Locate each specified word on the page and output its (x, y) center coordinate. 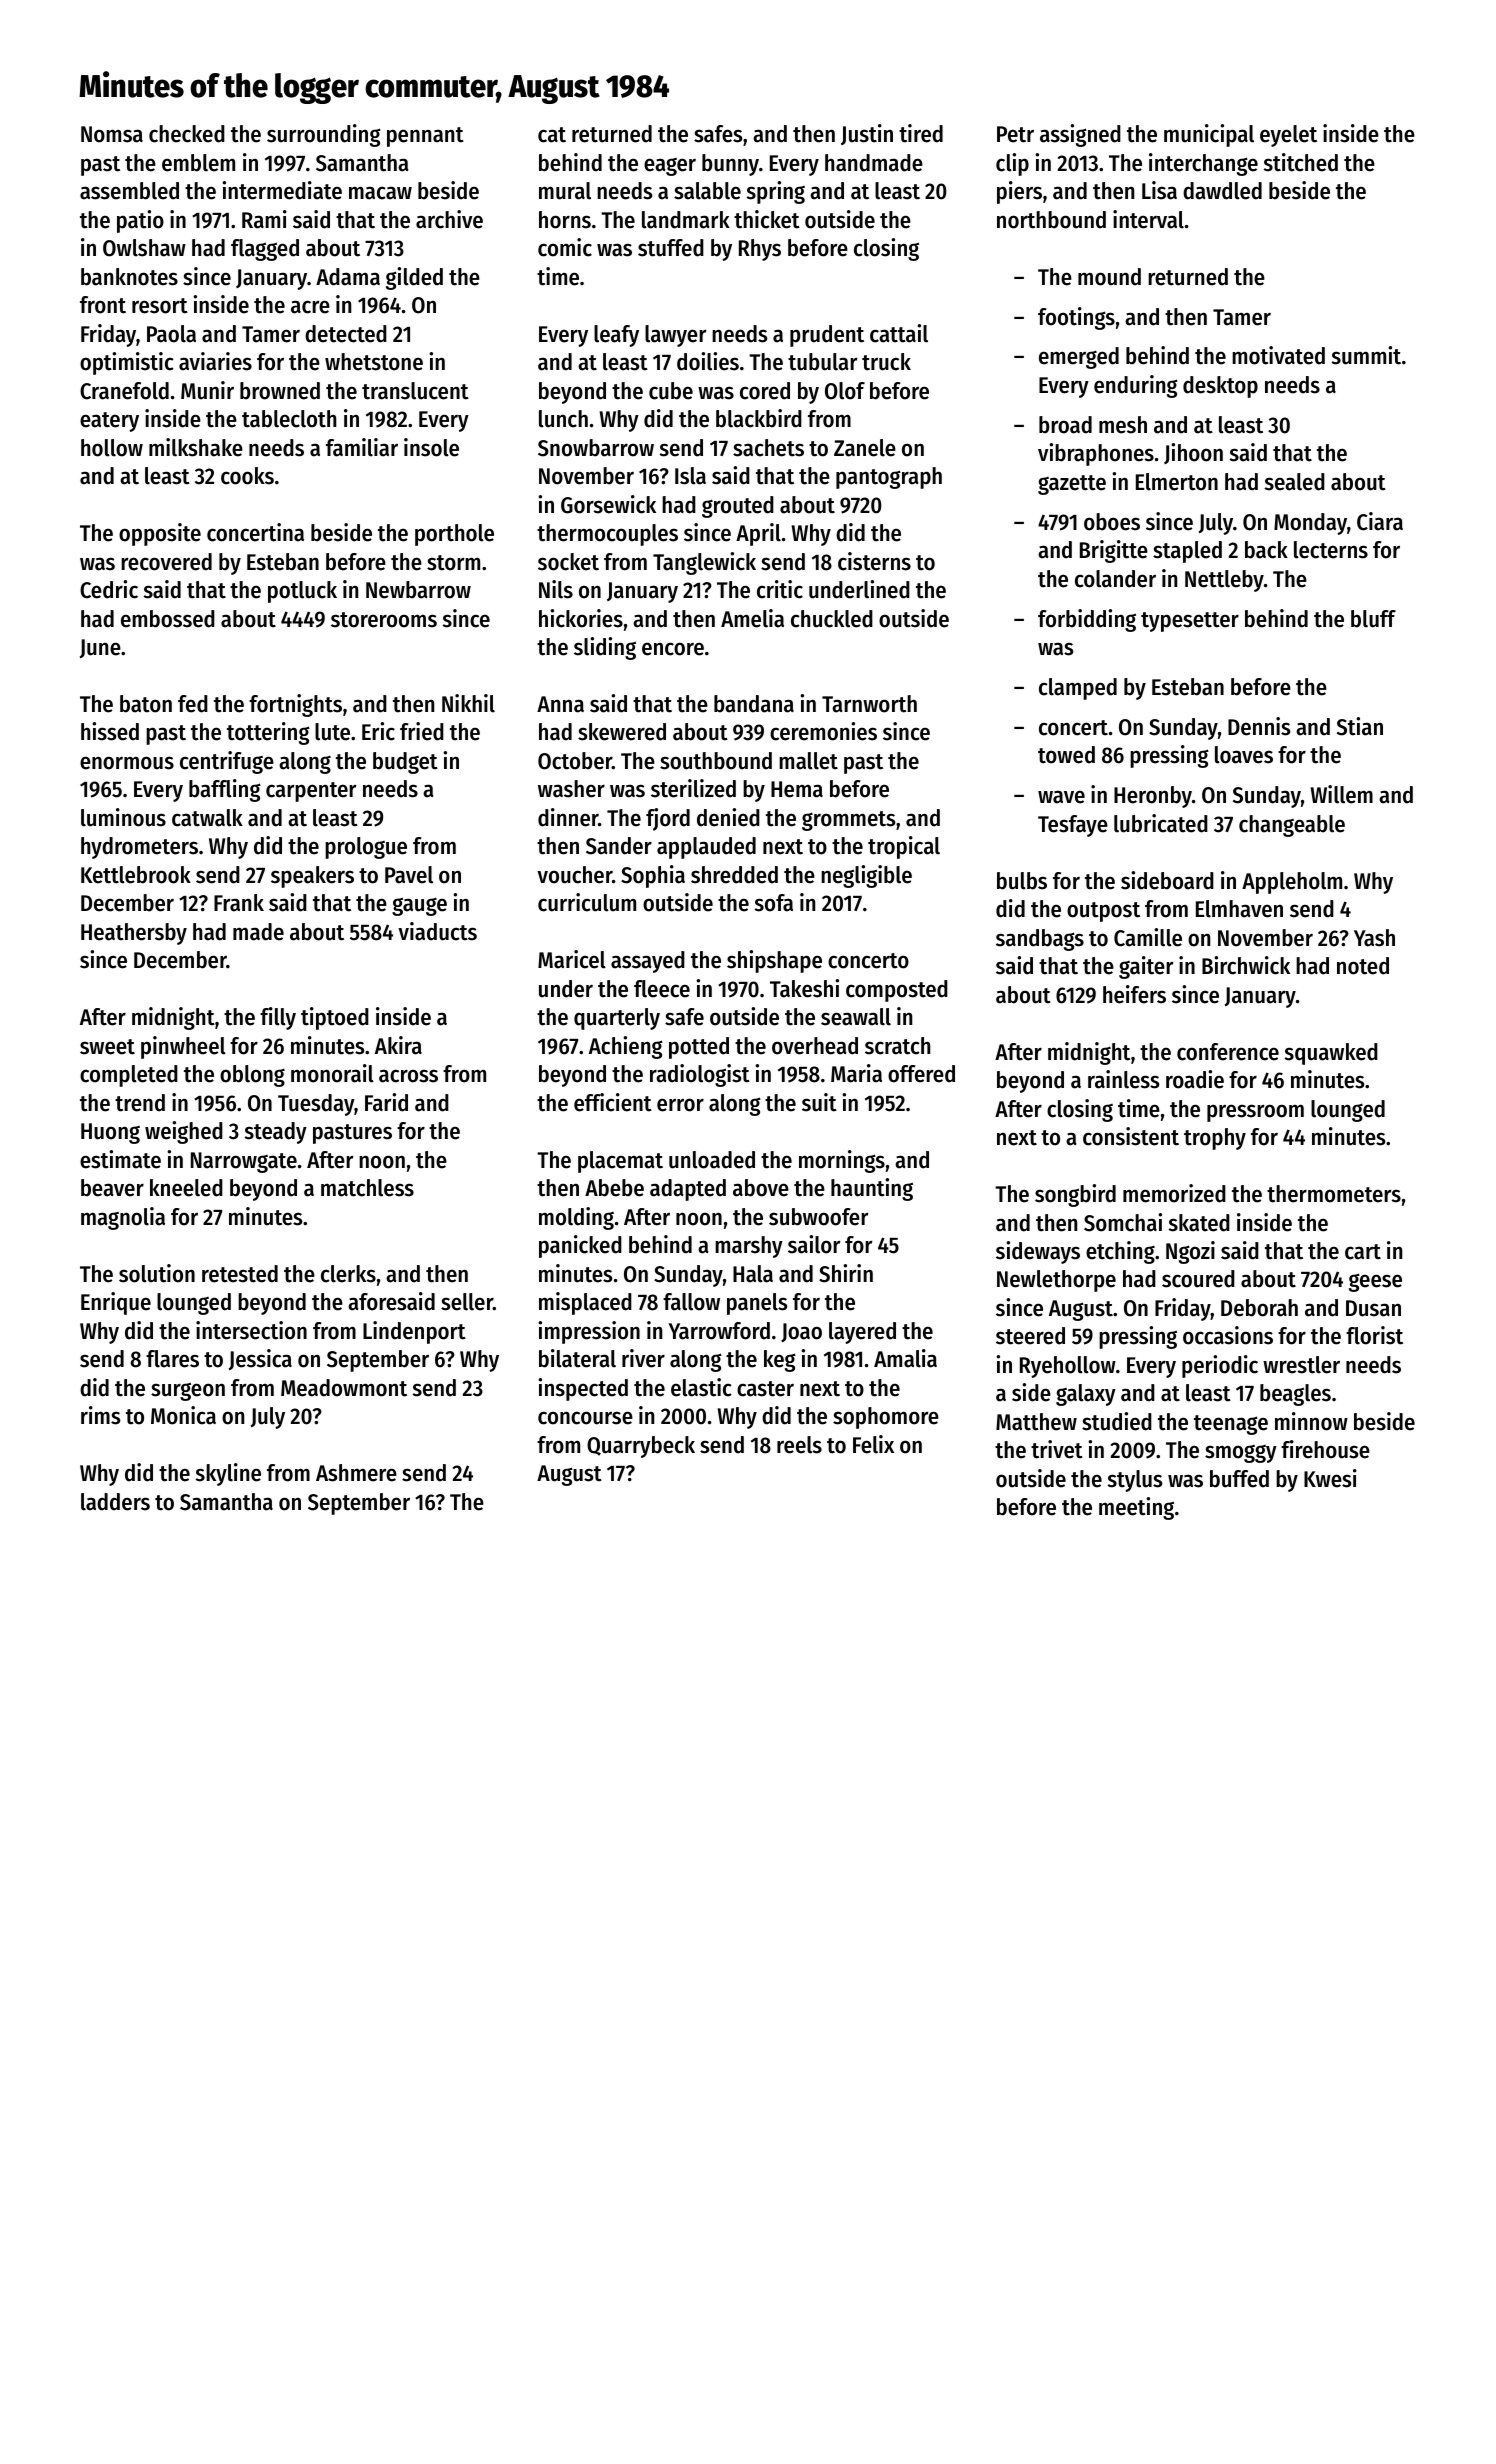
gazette (1072, 485)
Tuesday (316, 1105)
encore (673, 649)
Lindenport (414, 1332)
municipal (1209, 135)
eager (670, 167)
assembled (129, 191)
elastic (701, 1387)
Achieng (626, 1047)
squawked (1331, 1054)
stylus (1135, 1481)
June (100, 648)
